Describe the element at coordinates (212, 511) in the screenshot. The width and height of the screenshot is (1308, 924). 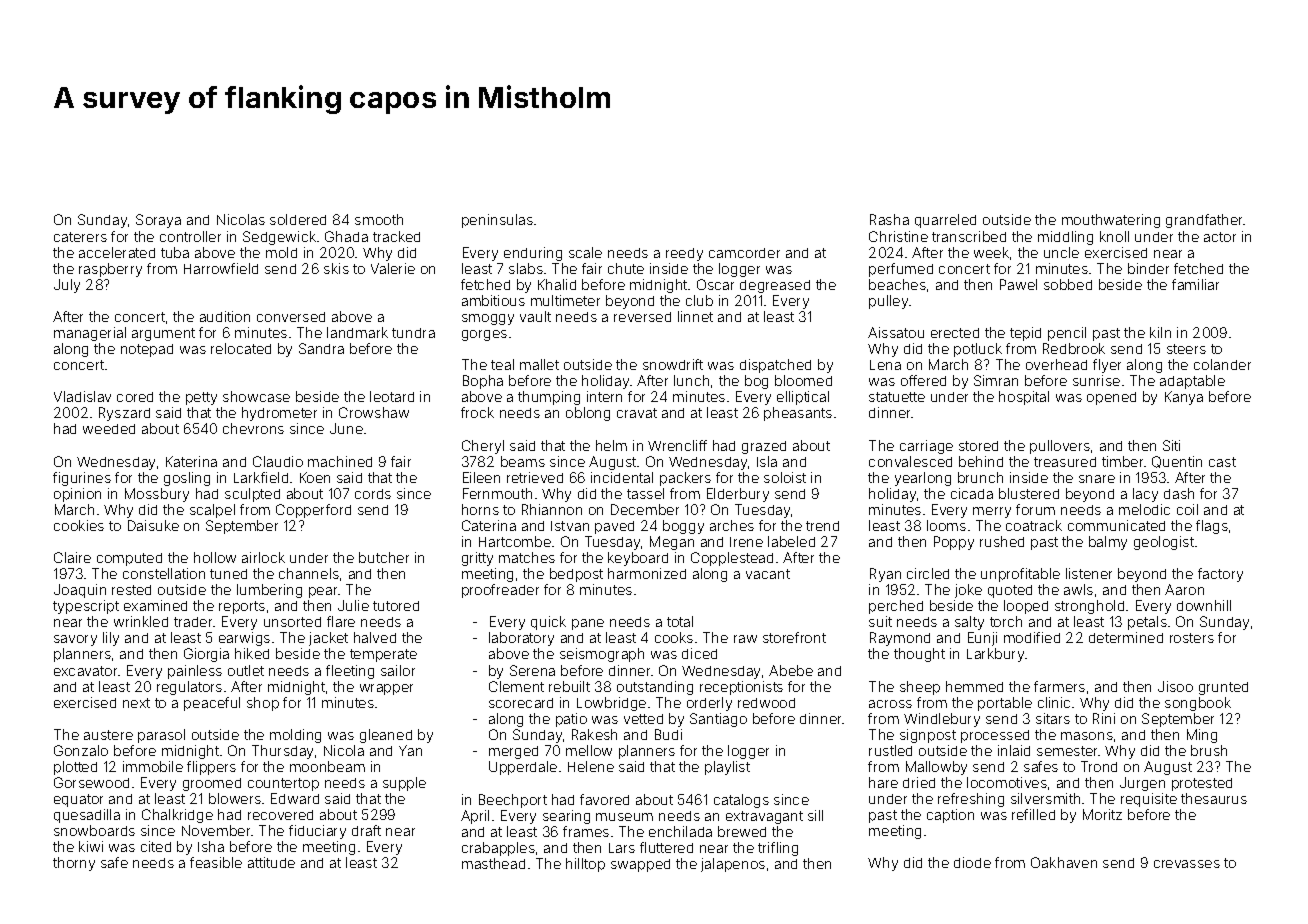
I see `scalpel` at that location.
